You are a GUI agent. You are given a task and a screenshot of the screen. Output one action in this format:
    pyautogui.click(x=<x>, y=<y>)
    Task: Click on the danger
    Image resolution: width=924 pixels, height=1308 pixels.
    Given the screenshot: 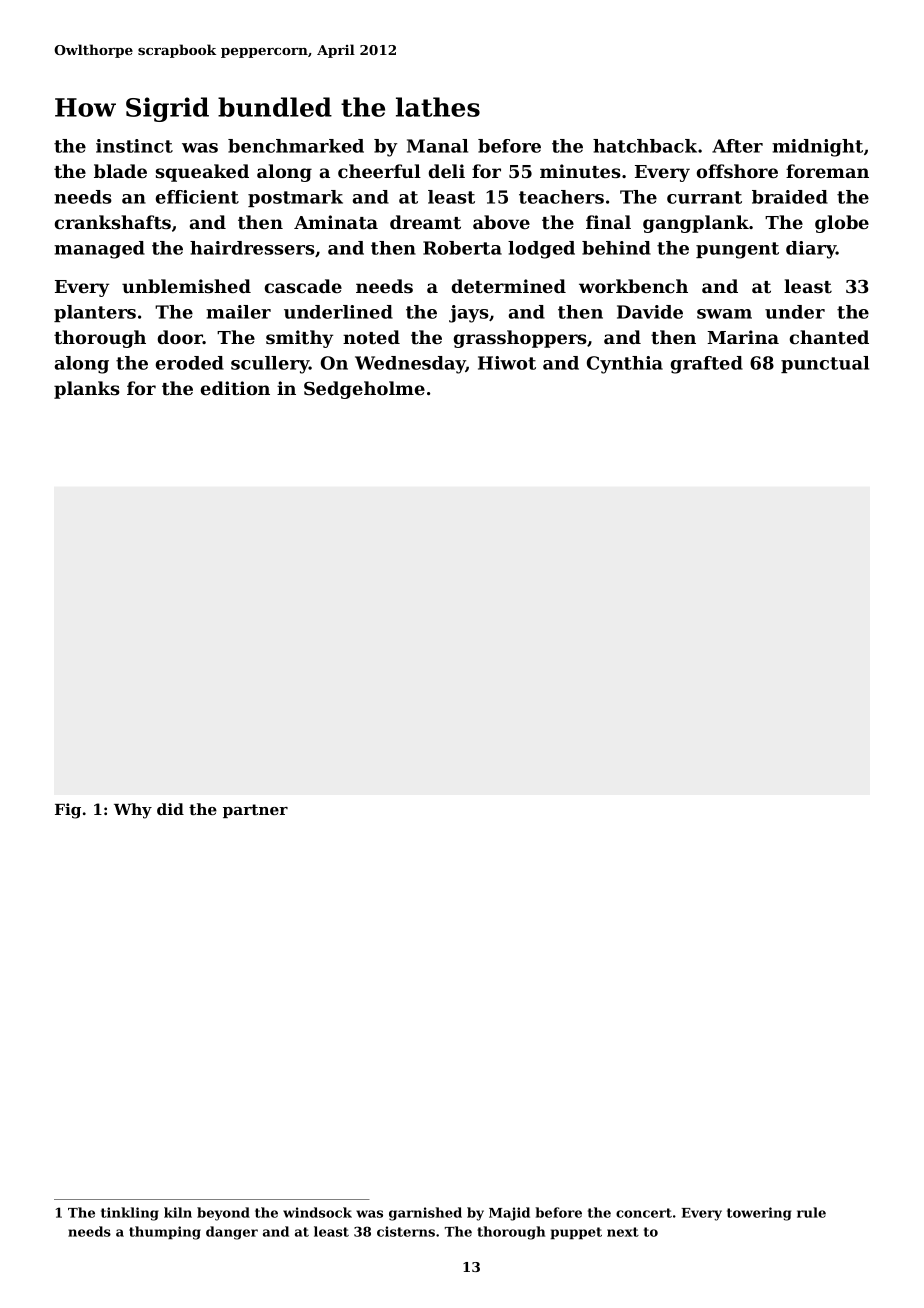 What is the action you would take?
    pyautogui.click(x=232, y=1233)
